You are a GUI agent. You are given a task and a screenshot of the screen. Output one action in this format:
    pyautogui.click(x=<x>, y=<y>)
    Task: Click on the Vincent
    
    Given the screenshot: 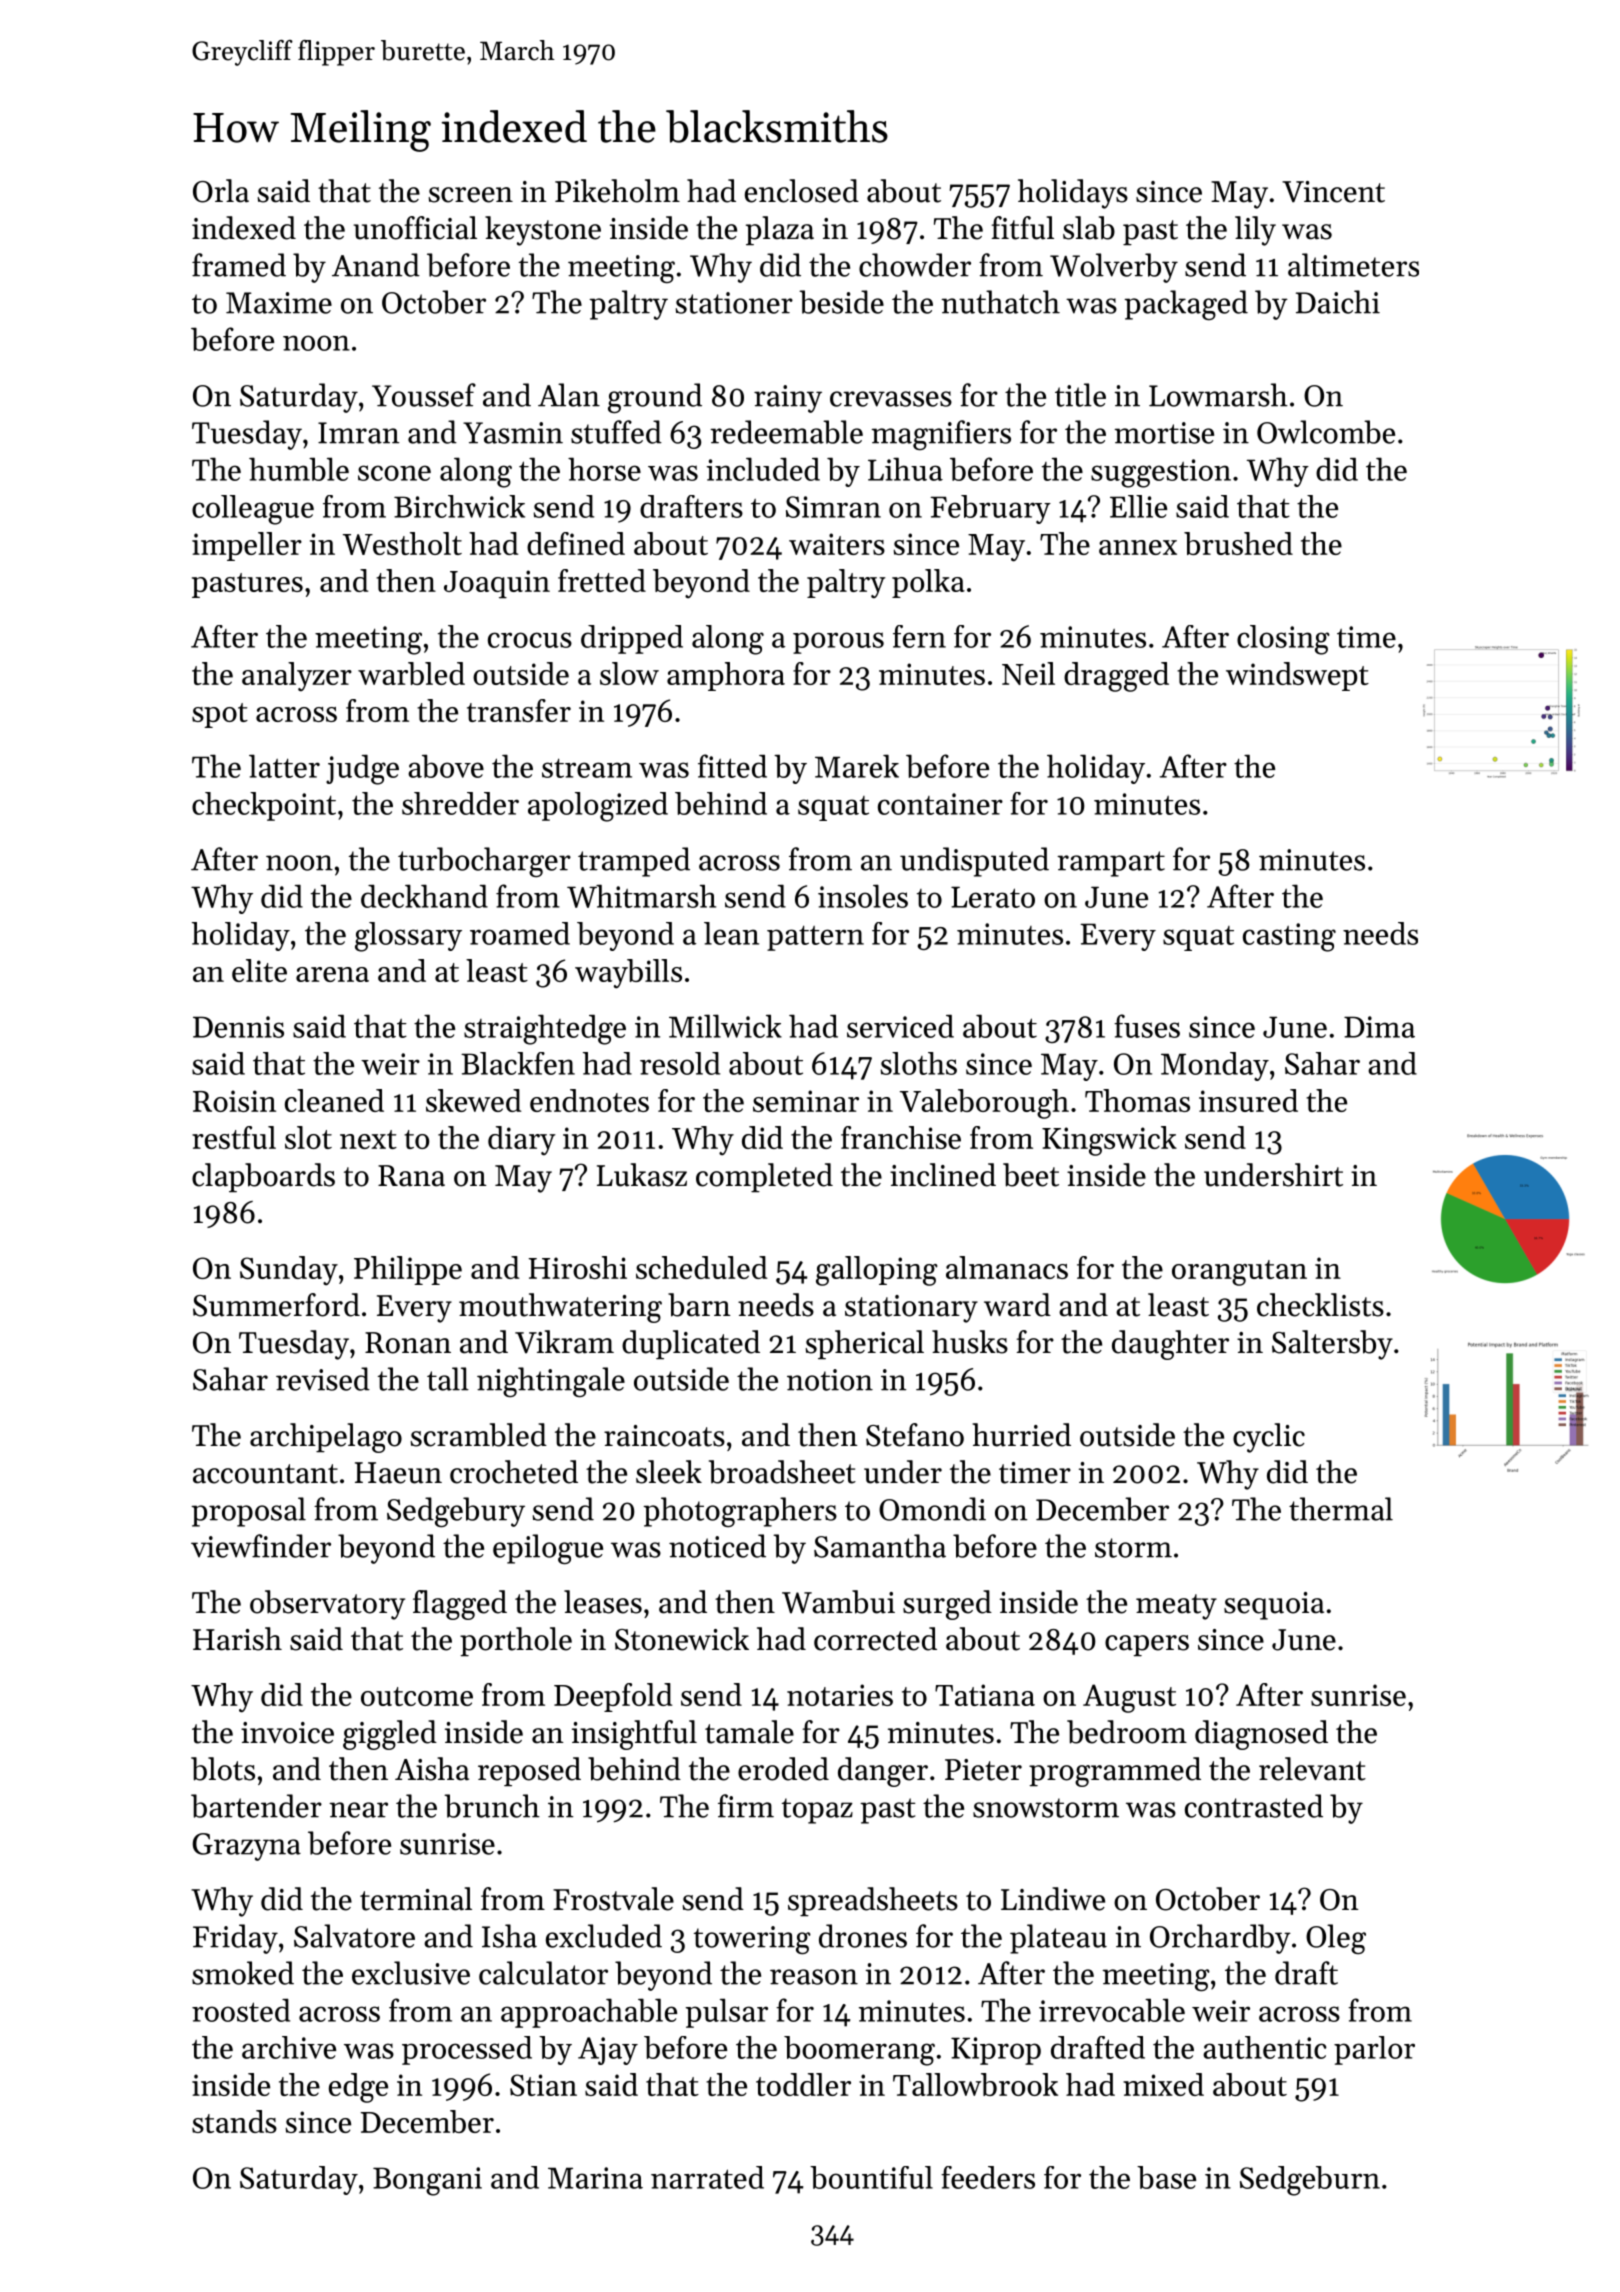 What is the action you would take?
    pyautogui.click(x=1333, y=192)
